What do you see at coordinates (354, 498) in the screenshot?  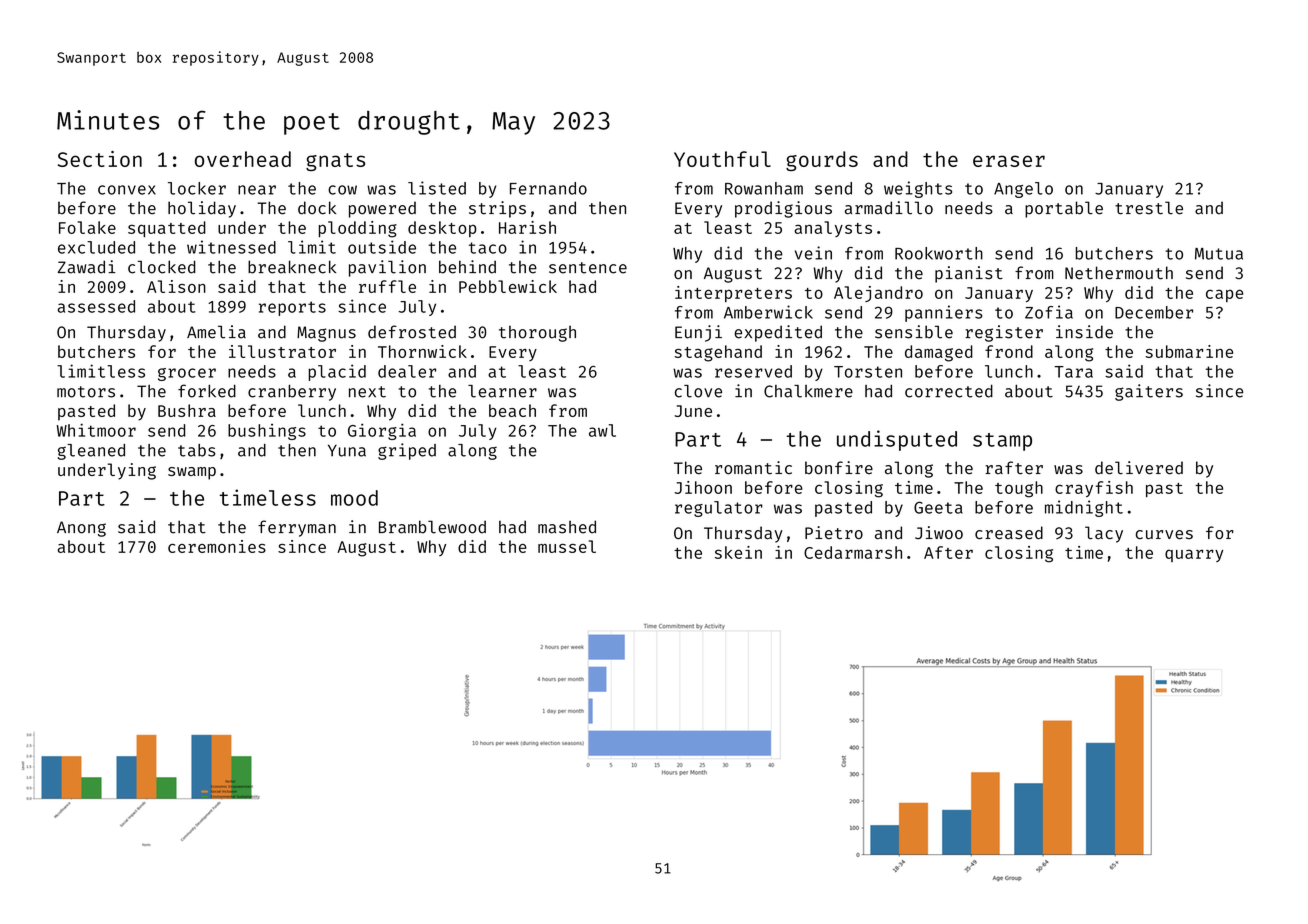 I see `mood` at bounding box center [354, 498].
